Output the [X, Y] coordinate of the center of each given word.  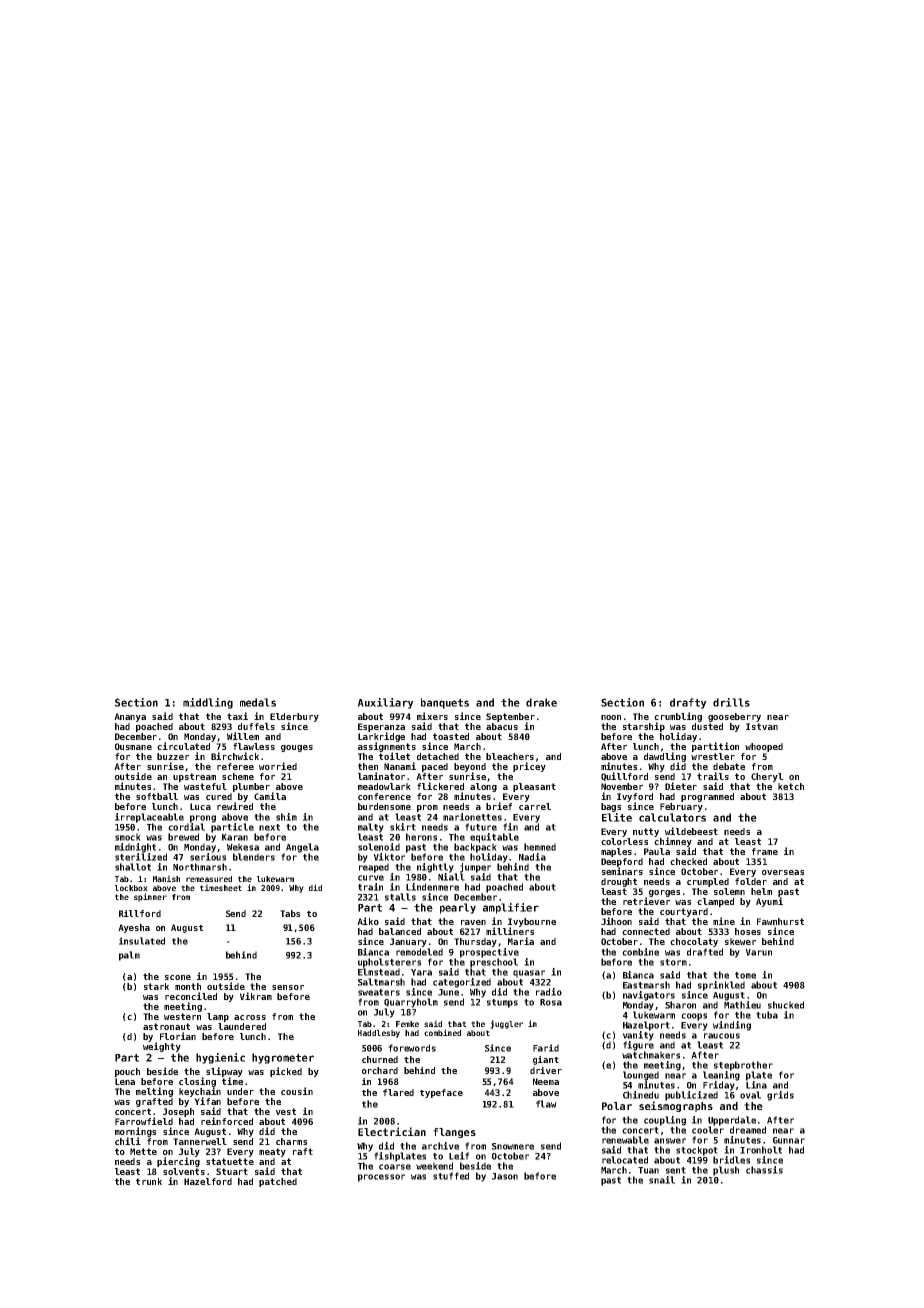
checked [688, 861]
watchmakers [651, 1055]
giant [546, 1060]
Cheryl [767, 777]
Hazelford [208, 1181]
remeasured [209, 879]
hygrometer [283, 1058]
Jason [505, 1176]
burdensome [384, 806]
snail [662, 1180]
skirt [403, 827]
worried [278, 766]
